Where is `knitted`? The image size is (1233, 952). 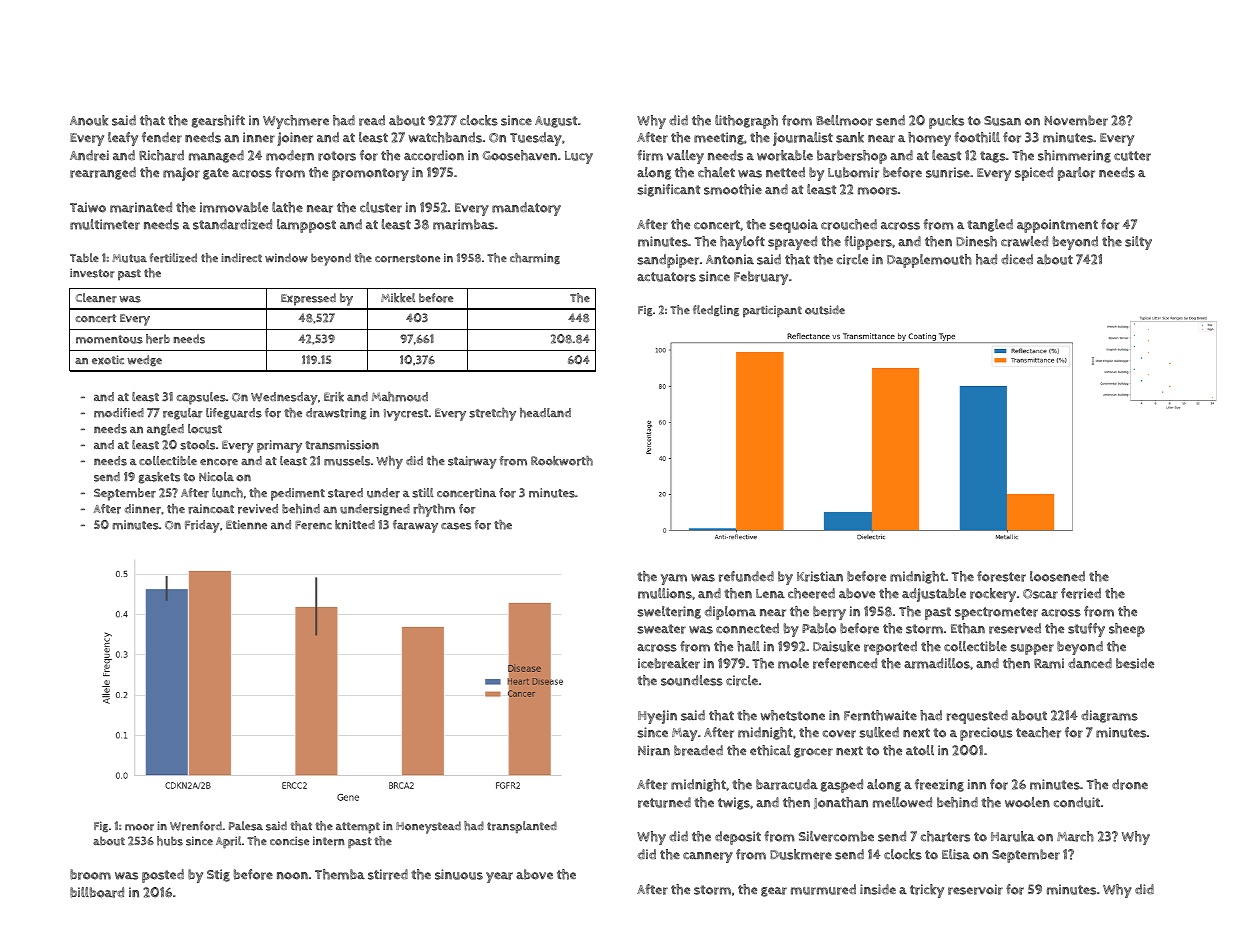 knitted is located at coordinates (355, 525).
